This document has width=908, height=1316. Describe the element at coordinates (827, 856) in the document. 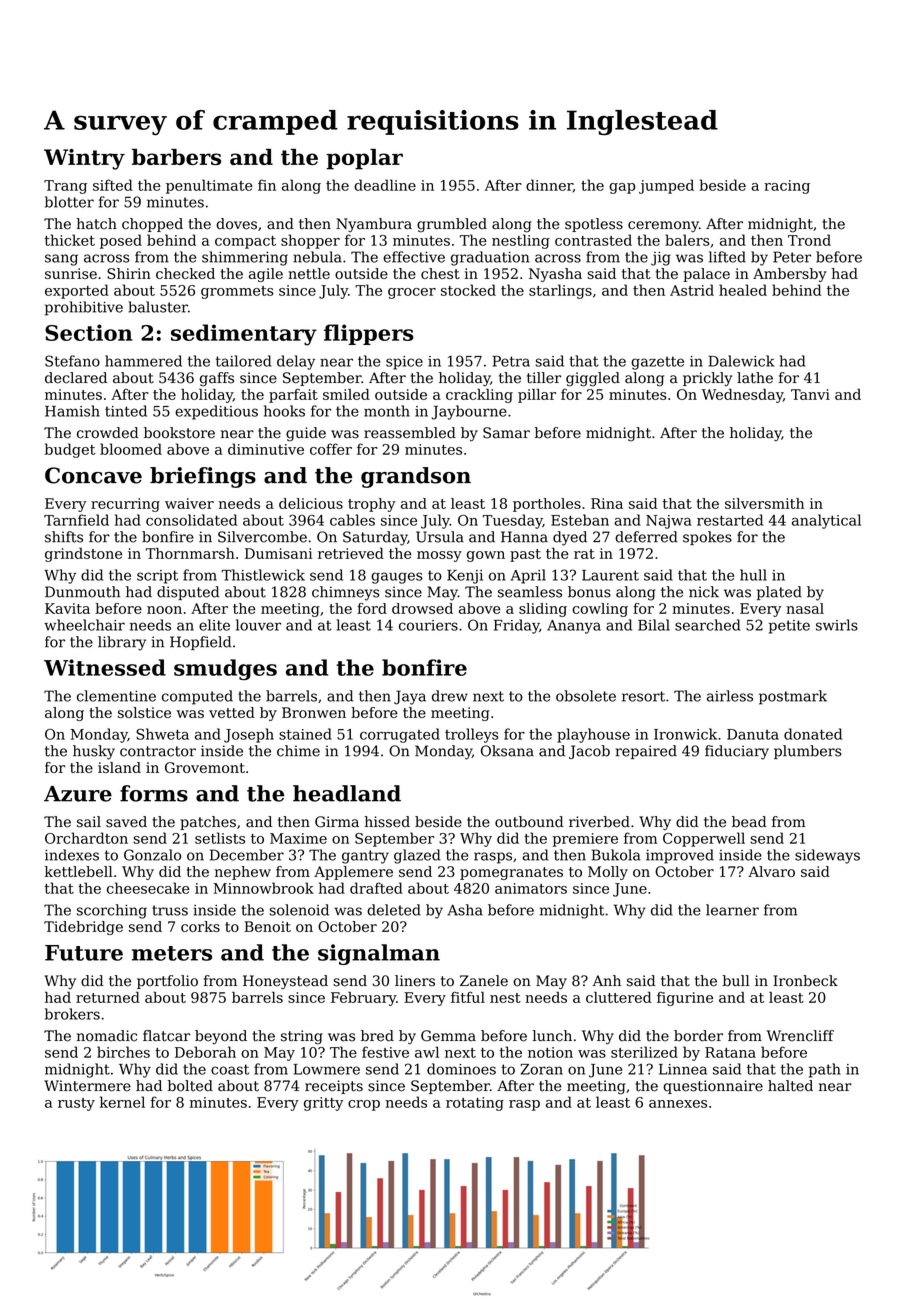

I see `sideways` at that location.
